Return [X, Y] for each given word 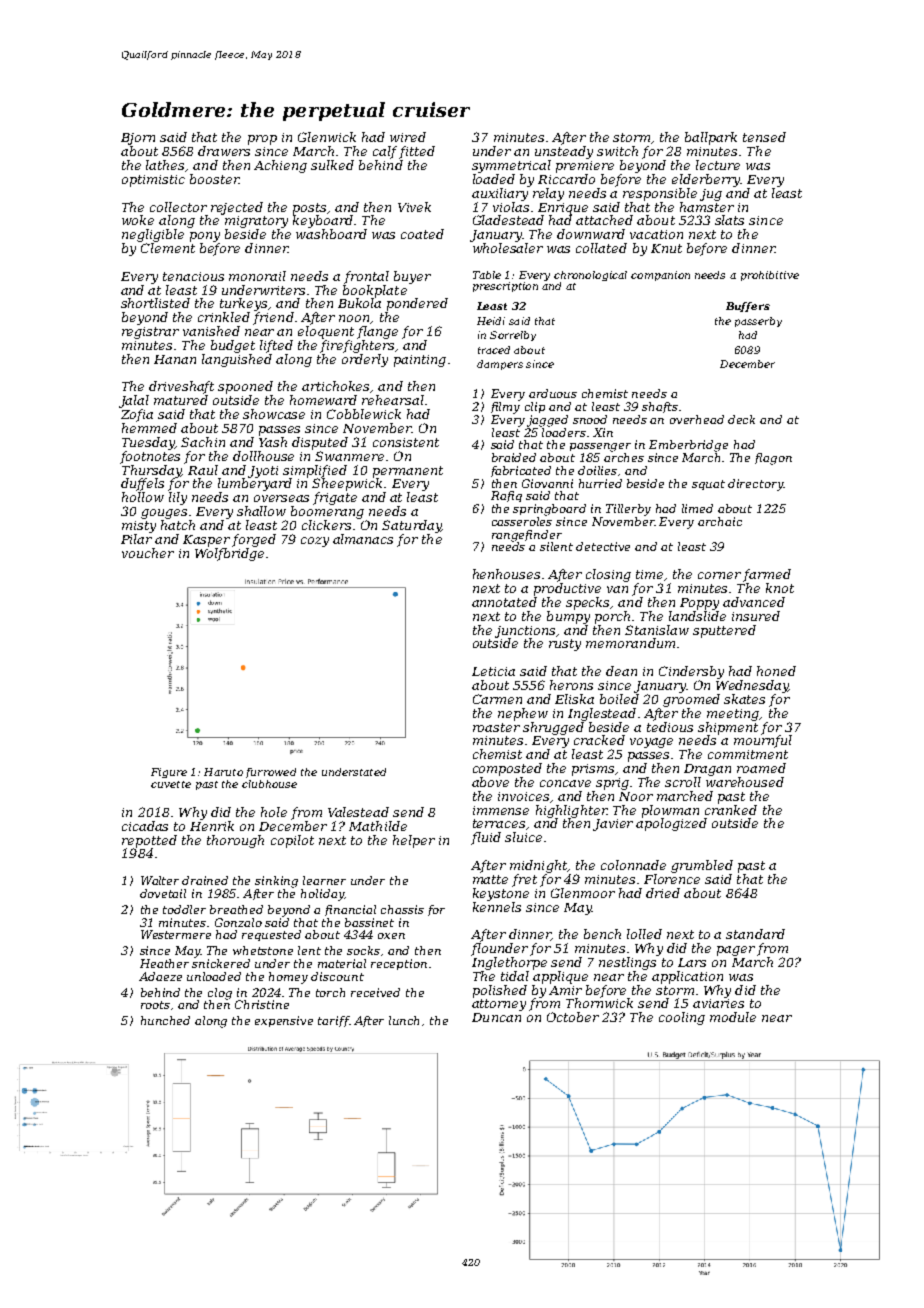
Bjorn [138, 139]
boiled [619, 699]
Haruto [223, 772]
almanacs [363, 539]
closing [608, 575]
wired [408, 137]
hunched [165, 1020]
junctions [525, 632]
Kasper [206, 541]
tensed [764, 137]
